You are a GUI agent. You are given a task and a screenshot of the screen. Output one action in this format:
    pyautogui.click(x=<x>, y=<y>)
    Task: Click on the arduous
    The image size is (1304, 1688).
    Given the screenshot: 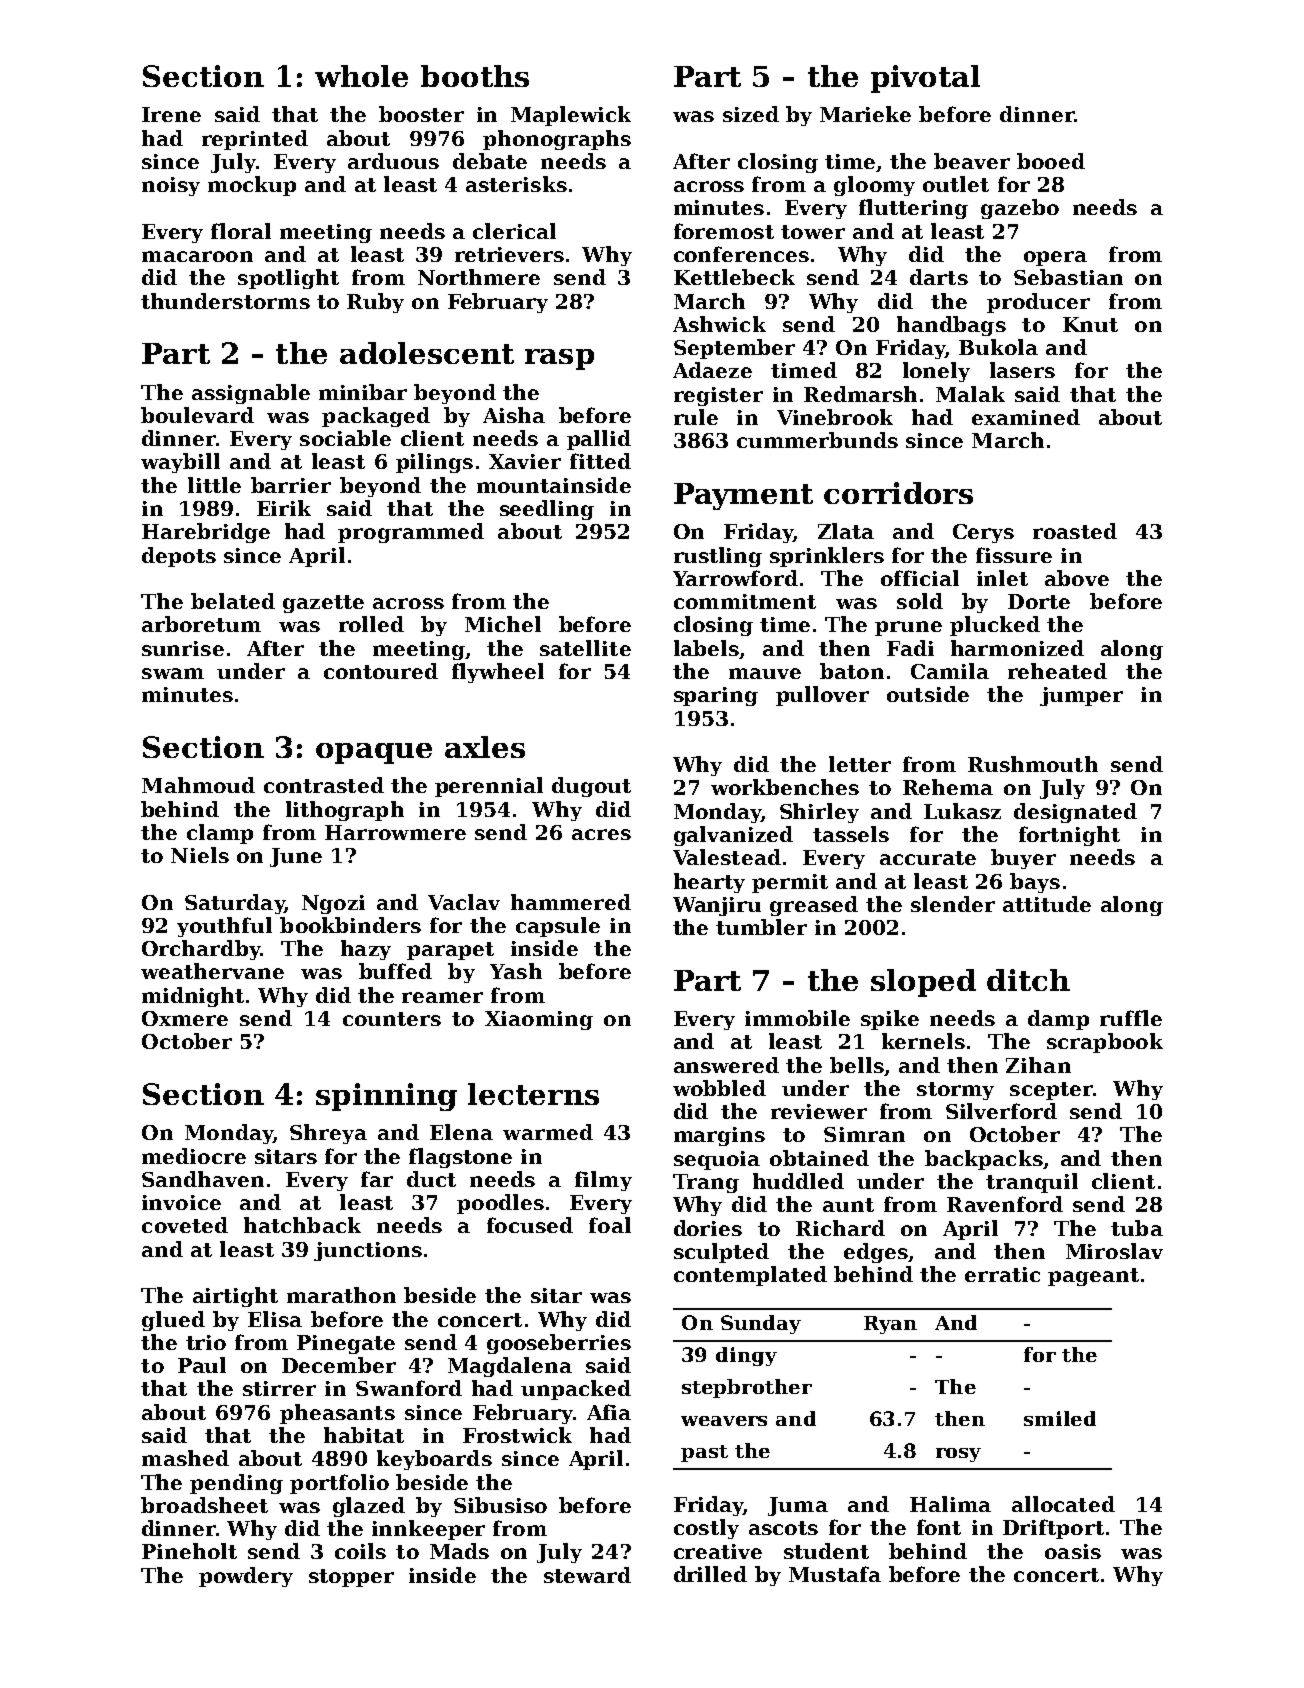 What is the action you would take?
    pyautogui.click(x=393, y=161)
